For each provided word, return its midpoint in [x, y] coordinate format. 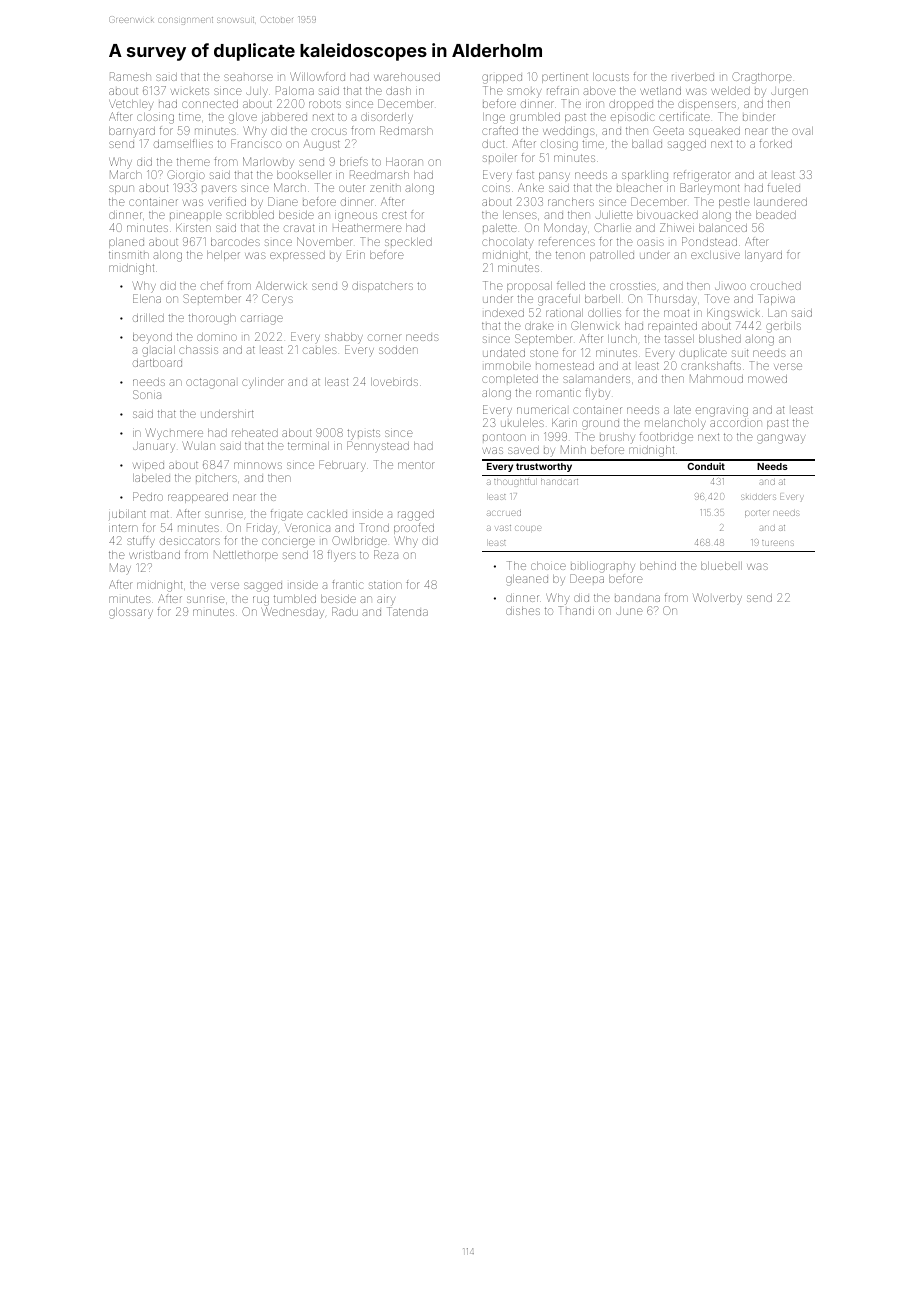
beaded [776, 215]
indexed [504, 313]
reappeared [198, 498]
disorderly [387, 118]
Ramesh [130, 76]
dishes [523, 611]
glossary [131, 613]
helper [223, 256]
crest [394, 215]
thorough [212, 319]
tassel [679, 339]
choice [548, 566]
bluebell [721, 566]
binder [759, 117]
